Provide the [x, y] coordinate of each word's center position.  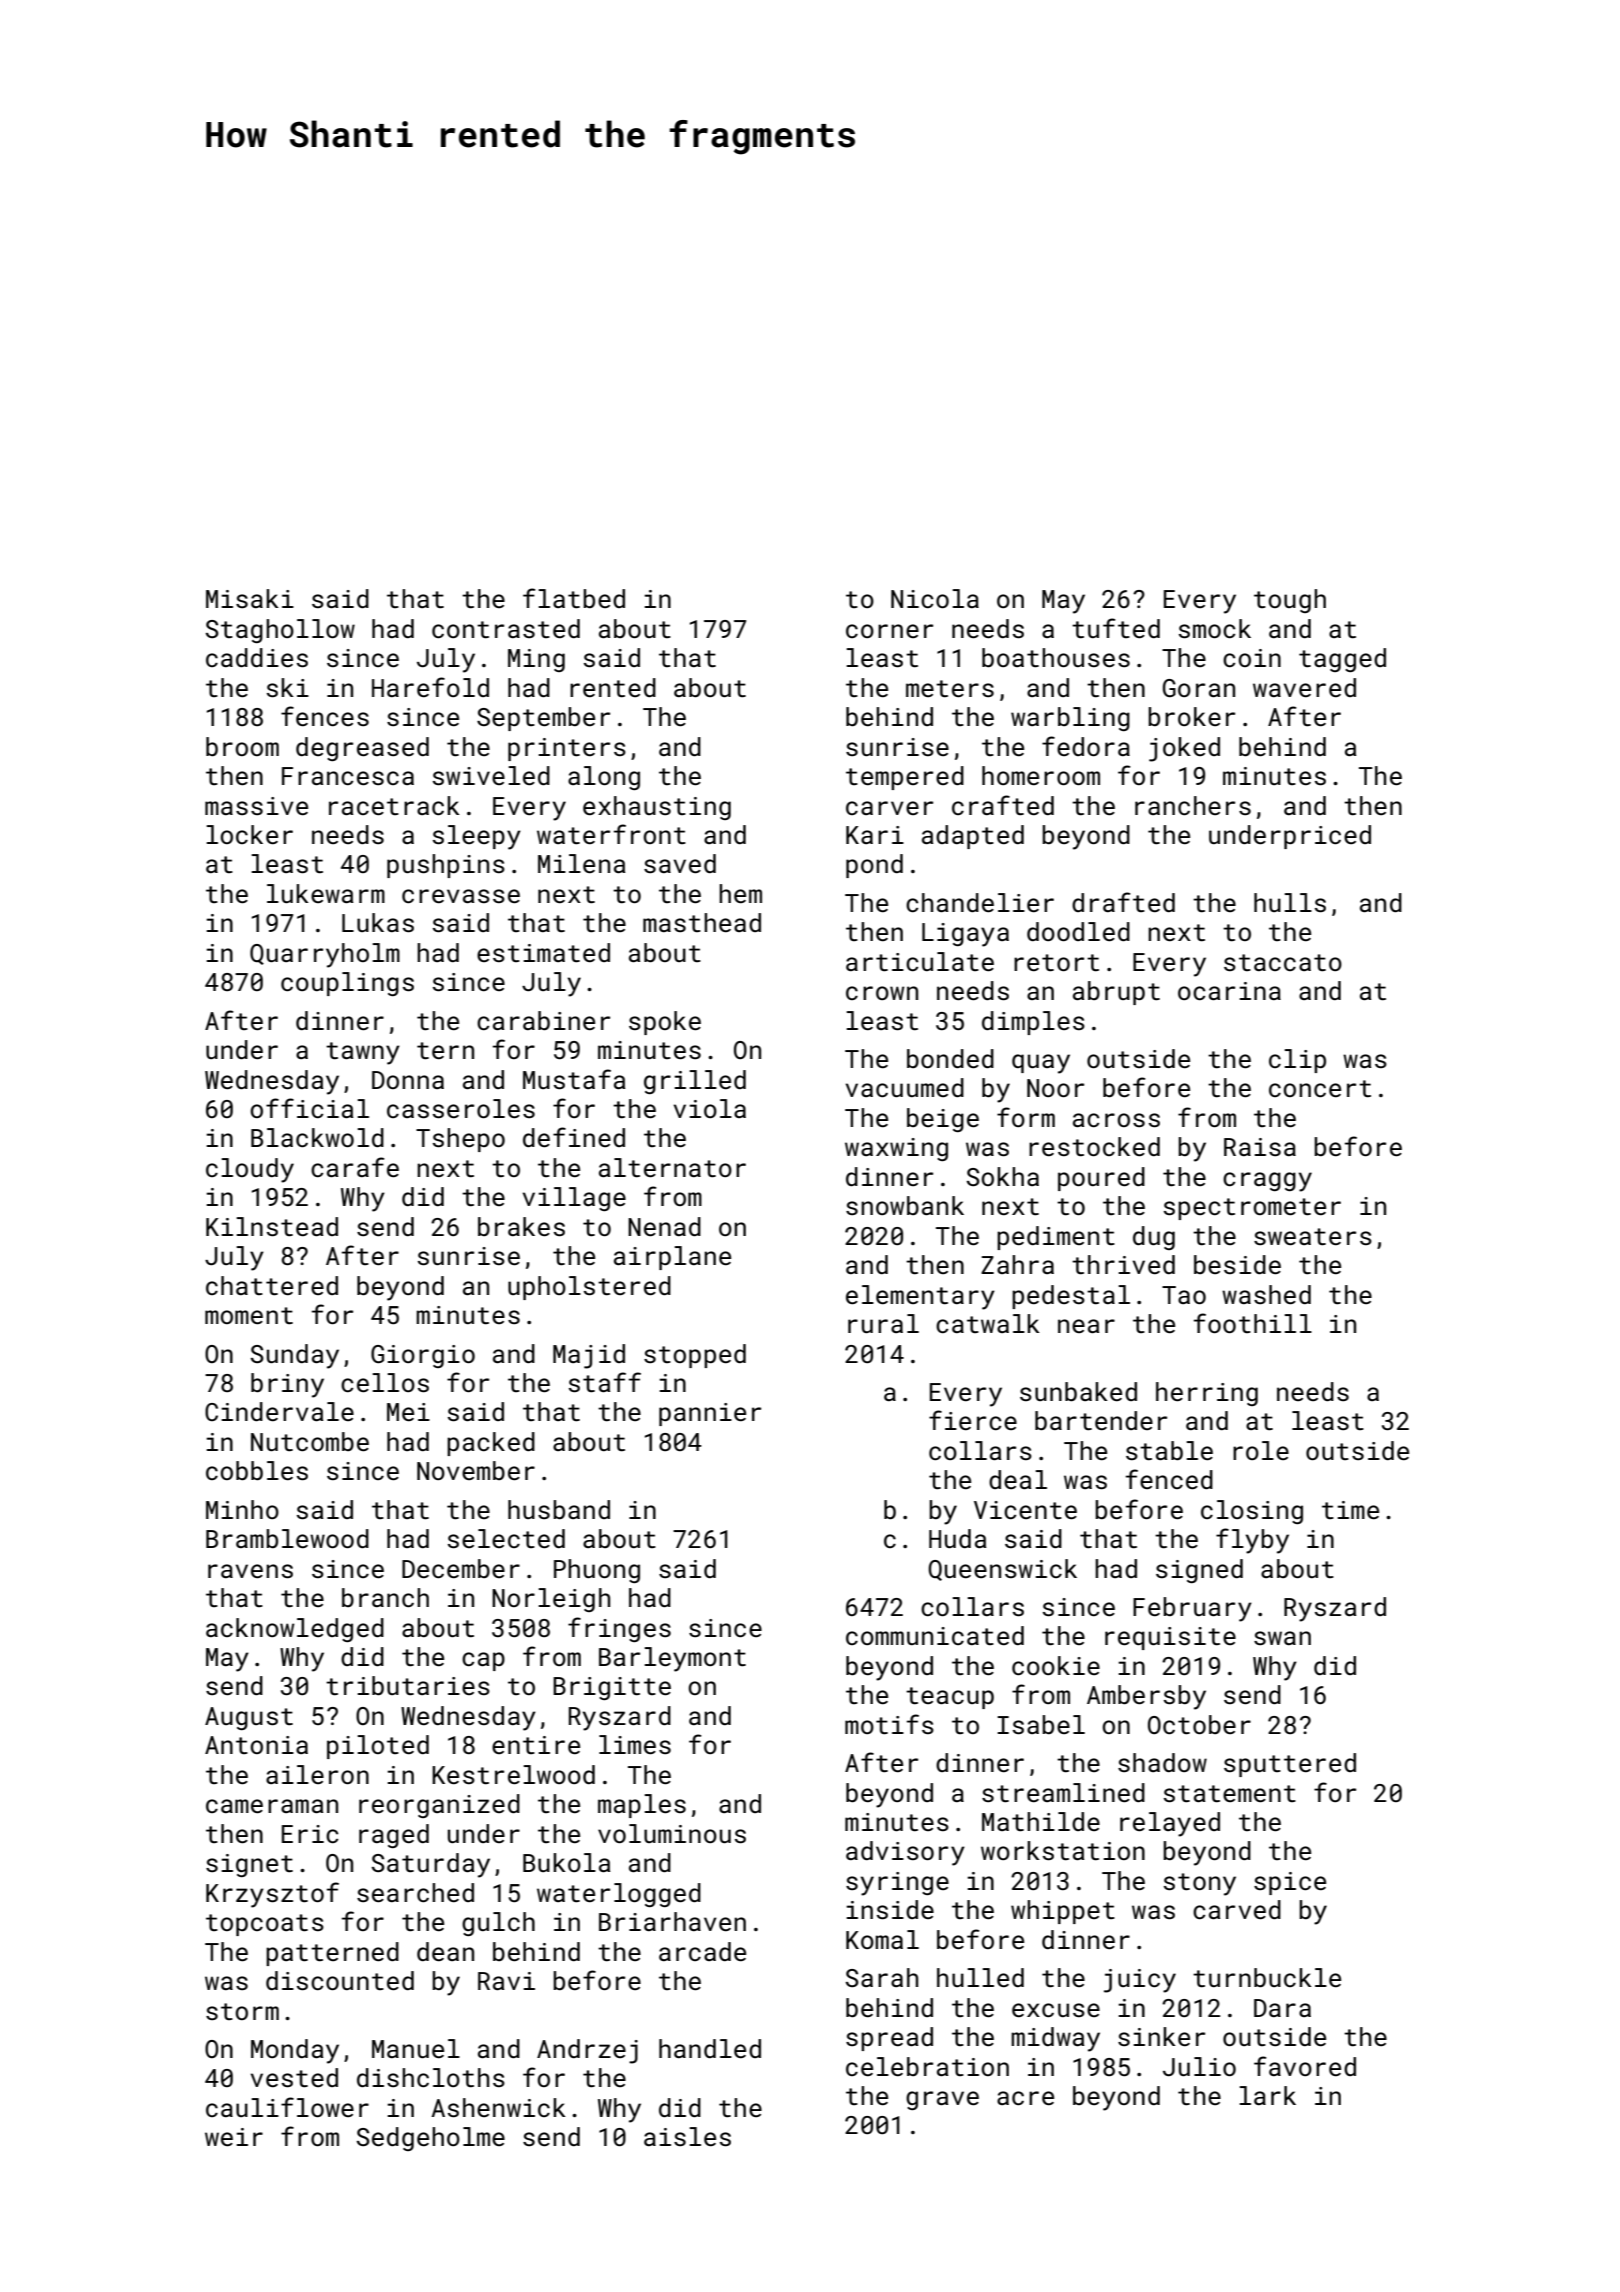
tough [1290, 601]
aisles [687, 2137]
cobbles [257, 1471]
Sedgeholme [431, 2139]
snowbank [905, 1206]
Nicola [935, 599]
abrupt [1116, 993]
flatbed [574, 598]
